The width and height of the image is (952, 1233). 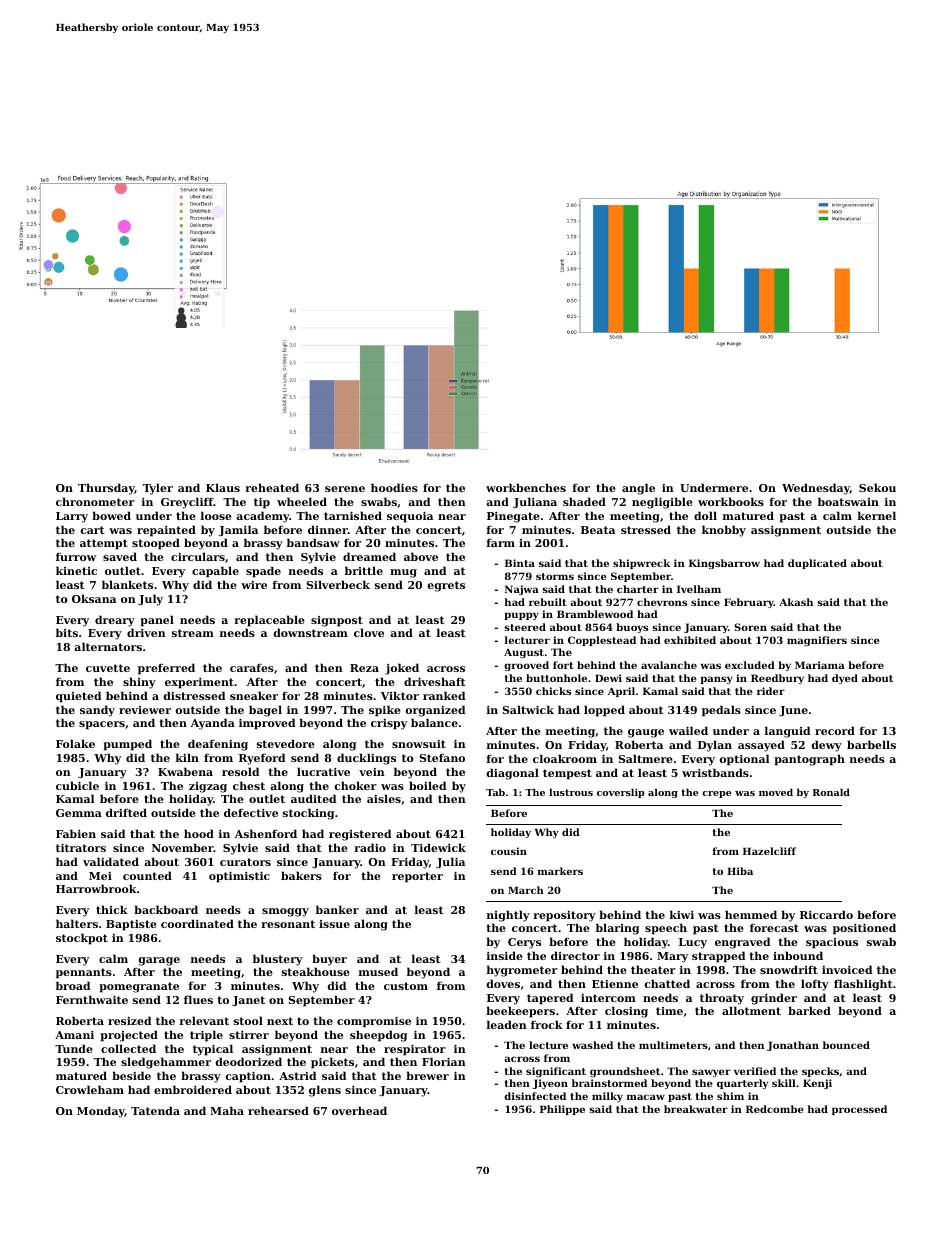 I want to click on pumped, so click(x=127, y=745).
